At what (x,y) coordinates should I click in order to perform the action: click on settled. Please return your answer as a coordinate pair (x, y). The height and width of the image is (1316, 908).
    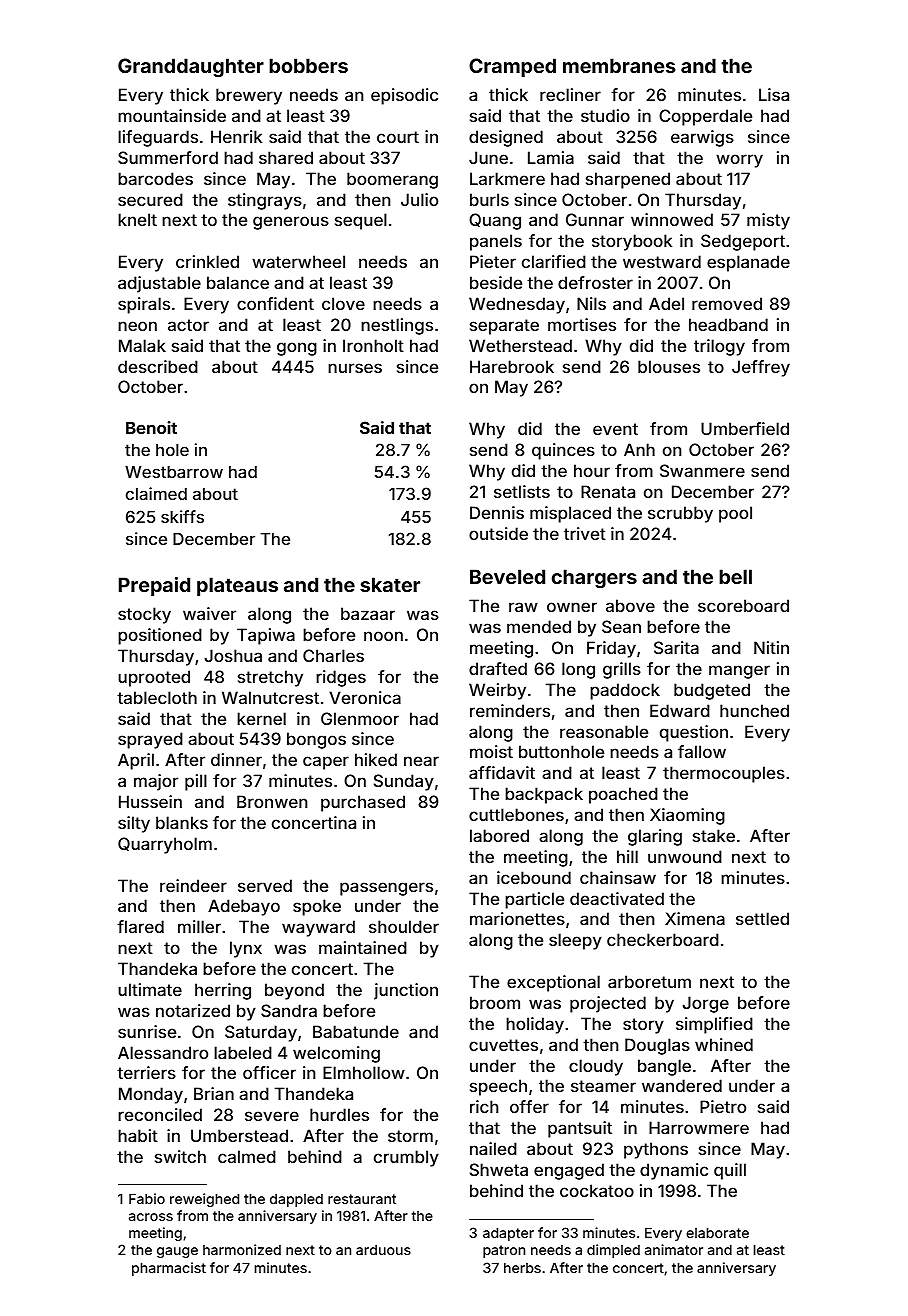
    Looking at the image, I should click on (762, 918).
